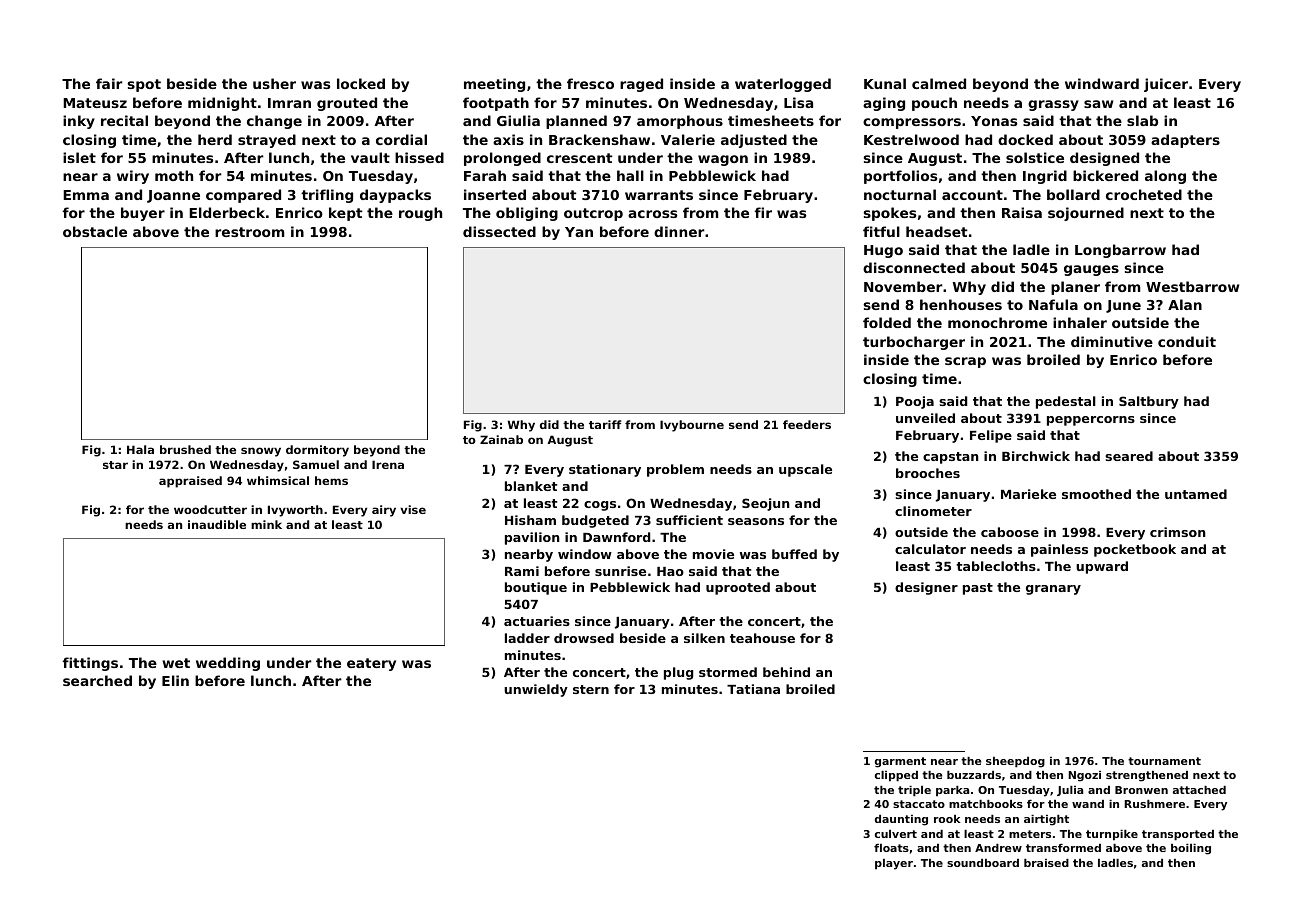  I want to click on soundboard, so click(983, 863).
